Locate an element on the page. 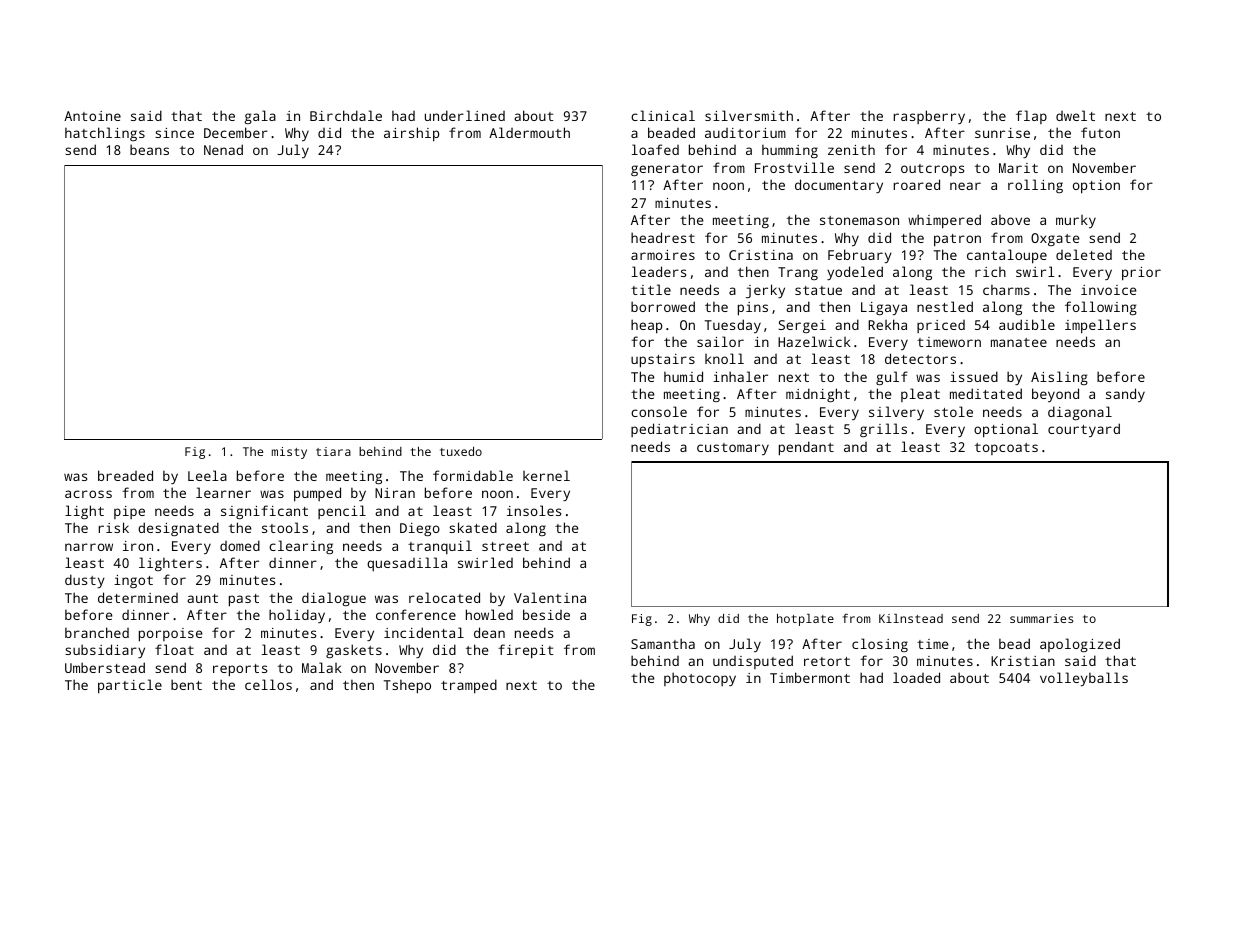  underlined is located at coordinates (465, 115).
